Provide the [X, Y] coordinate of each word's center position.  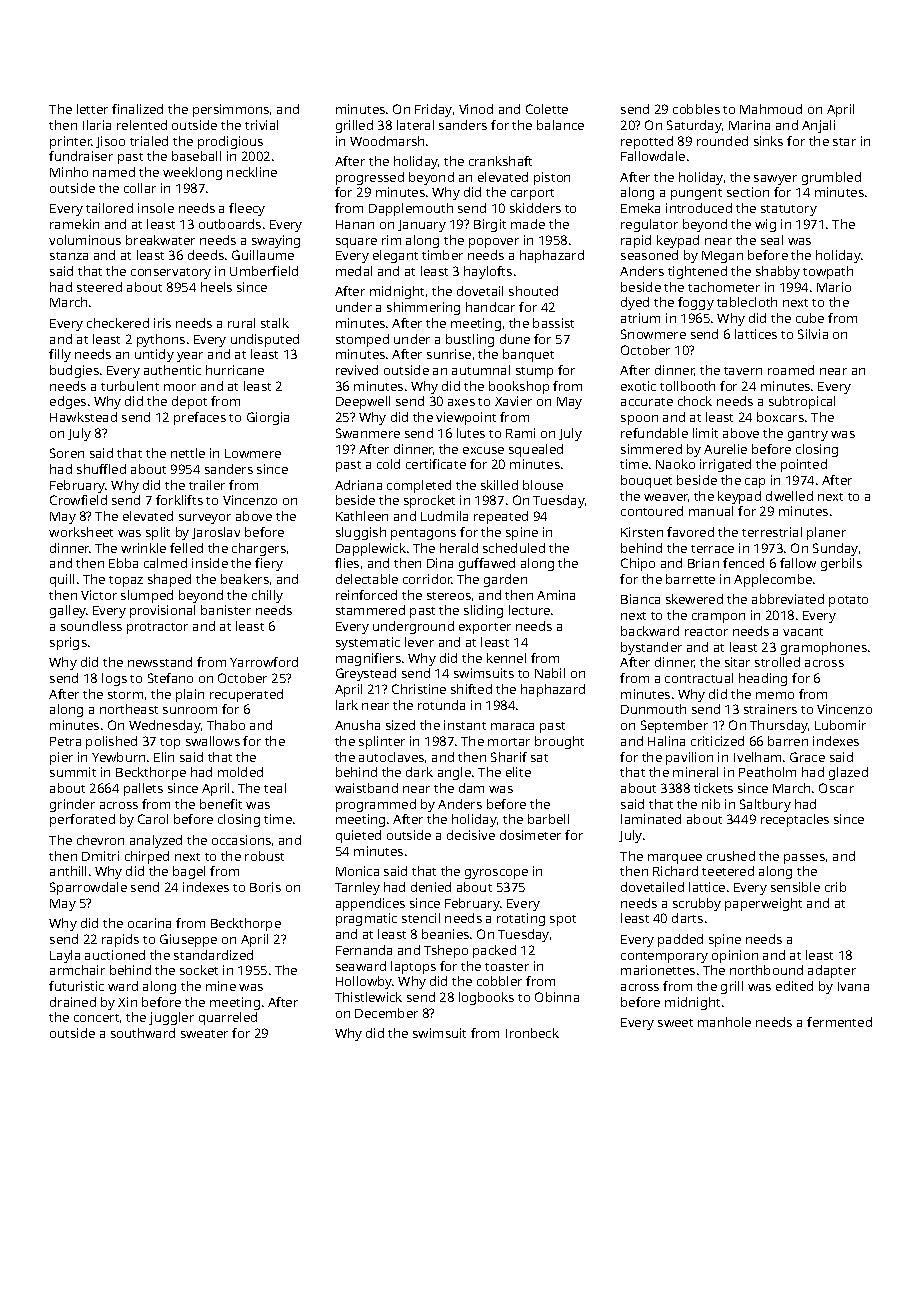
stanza [69, 256]
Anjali [818, 126]
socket [199, 970]
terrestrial [772, 532]
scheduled [514, 548]
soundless [91, 626]
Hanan [355, 224]
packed [494, 951]
